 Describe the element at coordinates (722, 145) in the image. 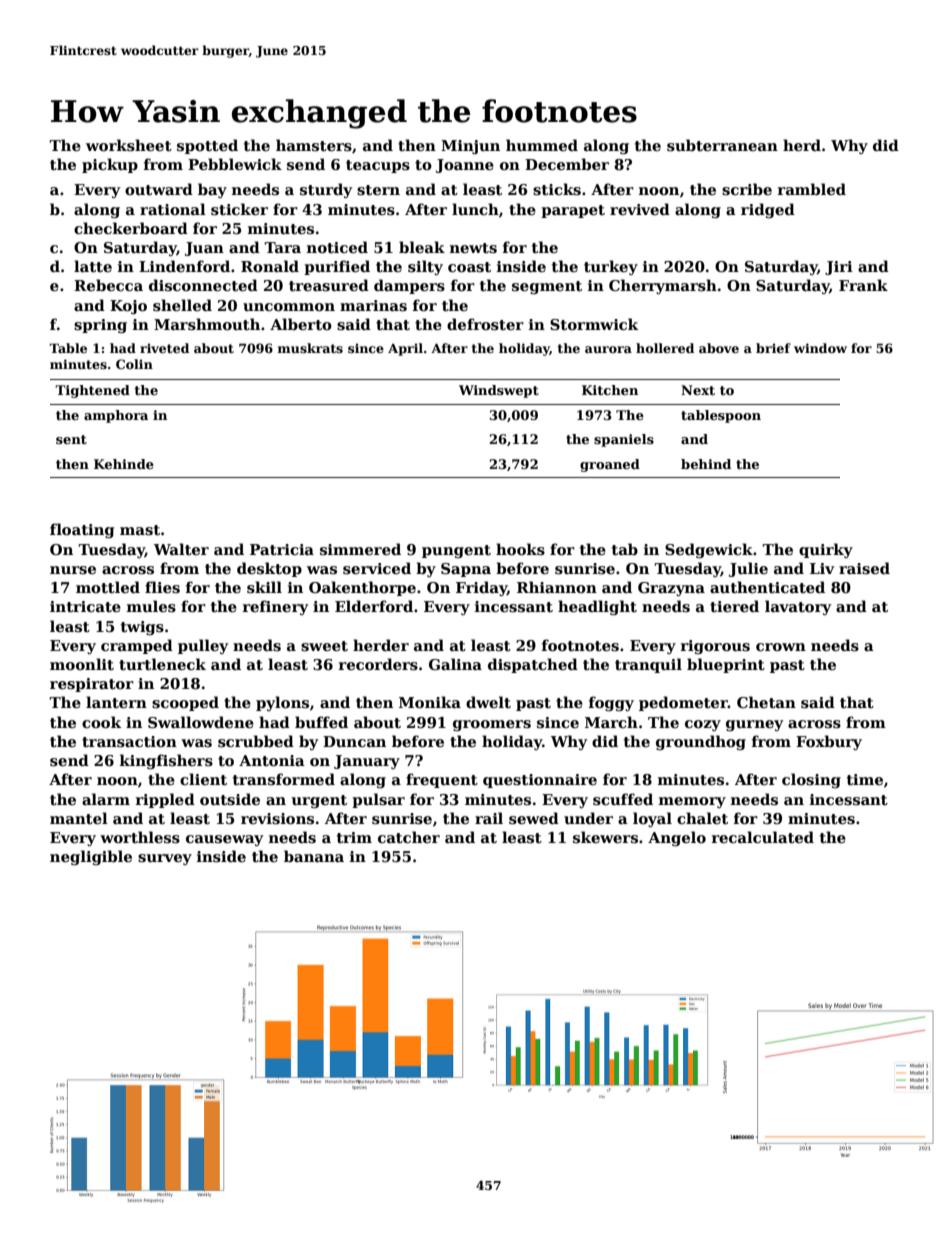

I see `subterranean` at that location.
